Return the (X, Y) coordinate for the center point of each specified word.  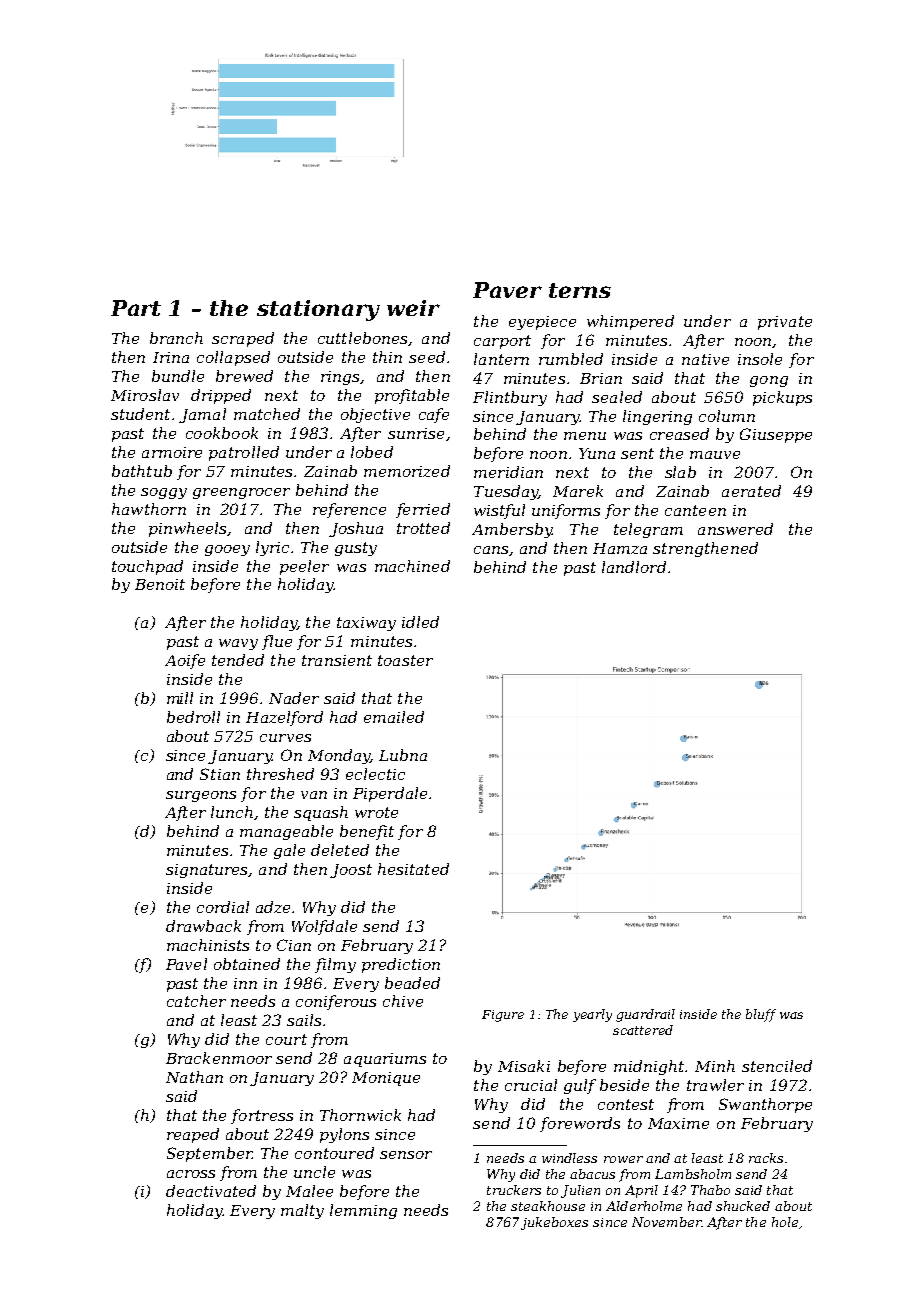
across (191, 1174)
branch (176, 338)
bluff (761, 1015)
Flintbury (510, 398)
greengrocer (241, 493)
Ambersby (512, 530)
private (785, 323)
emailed (394, 717)
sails (304, 1020)
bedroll (193, 717)
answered (735, 529)
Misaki (524, 1066)
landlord (634, 567)
